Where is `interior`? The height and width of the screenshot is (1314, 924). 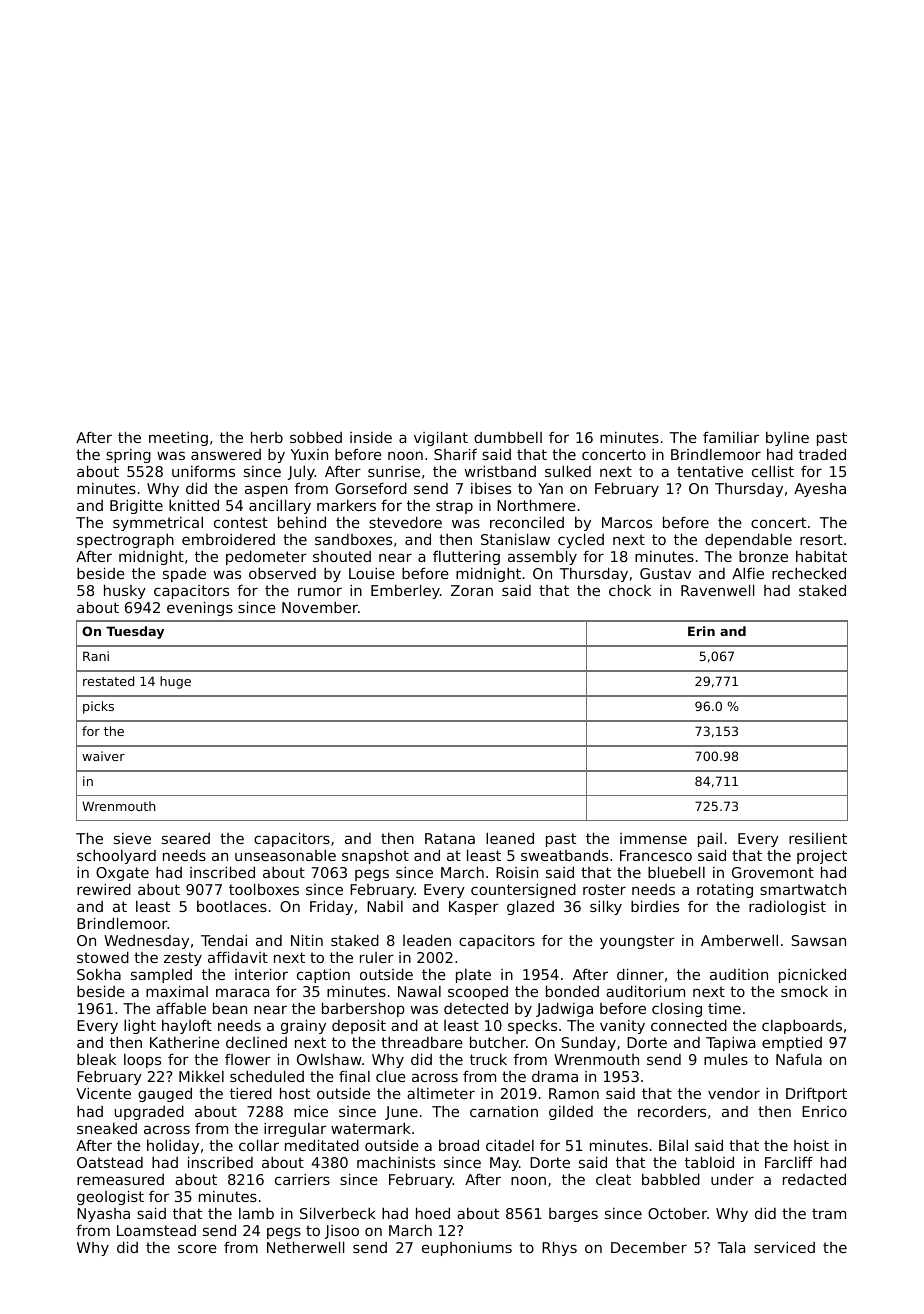
interior is located at coordinates (261, 974).
